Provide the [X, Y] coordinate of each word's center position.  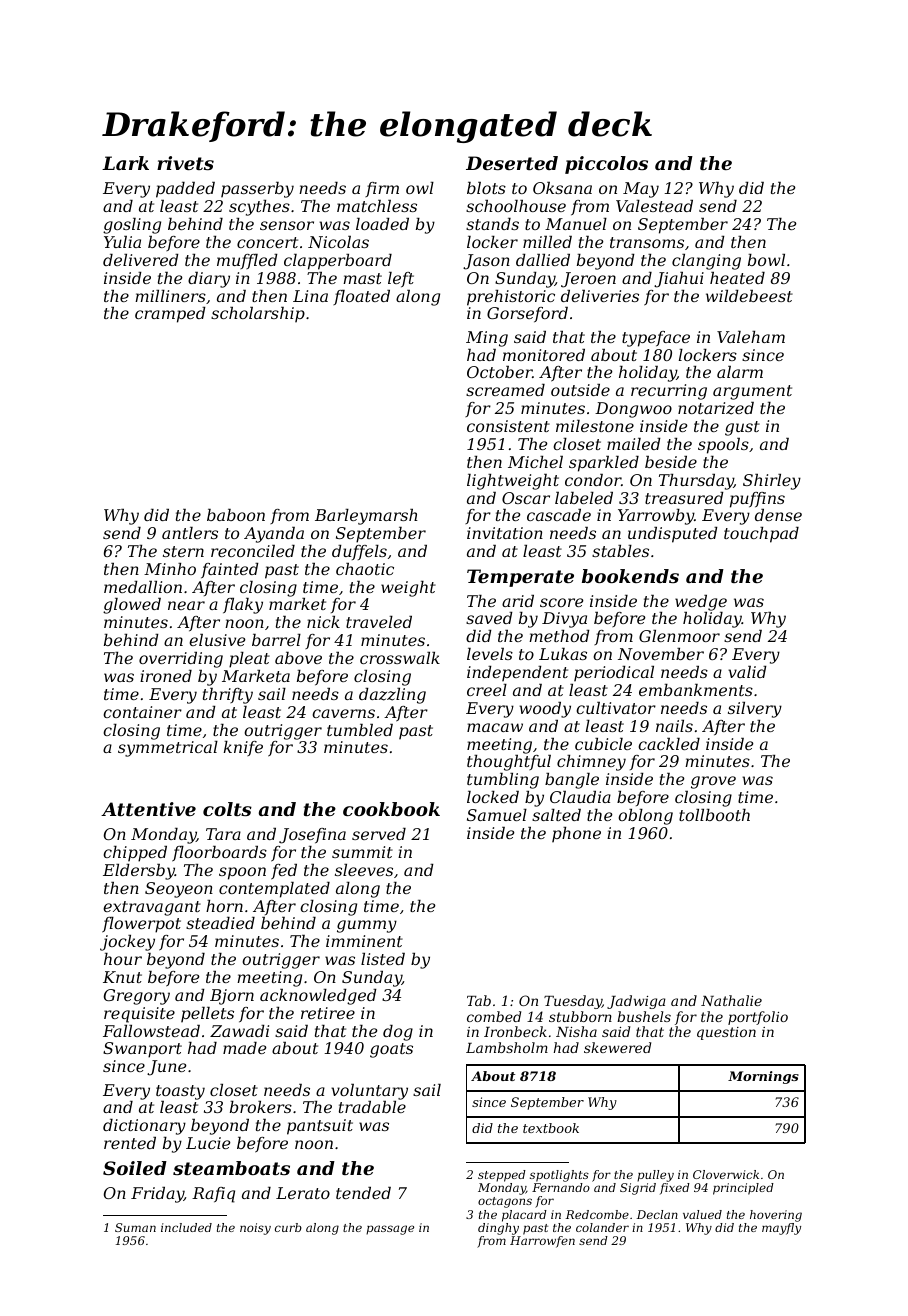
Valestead [654, 206]
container [142, 712]
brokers [261, 1107]
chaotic [365, 569]
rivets [185, 163]
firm [382, 189]
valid [747, 672]
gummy [367, 926]
